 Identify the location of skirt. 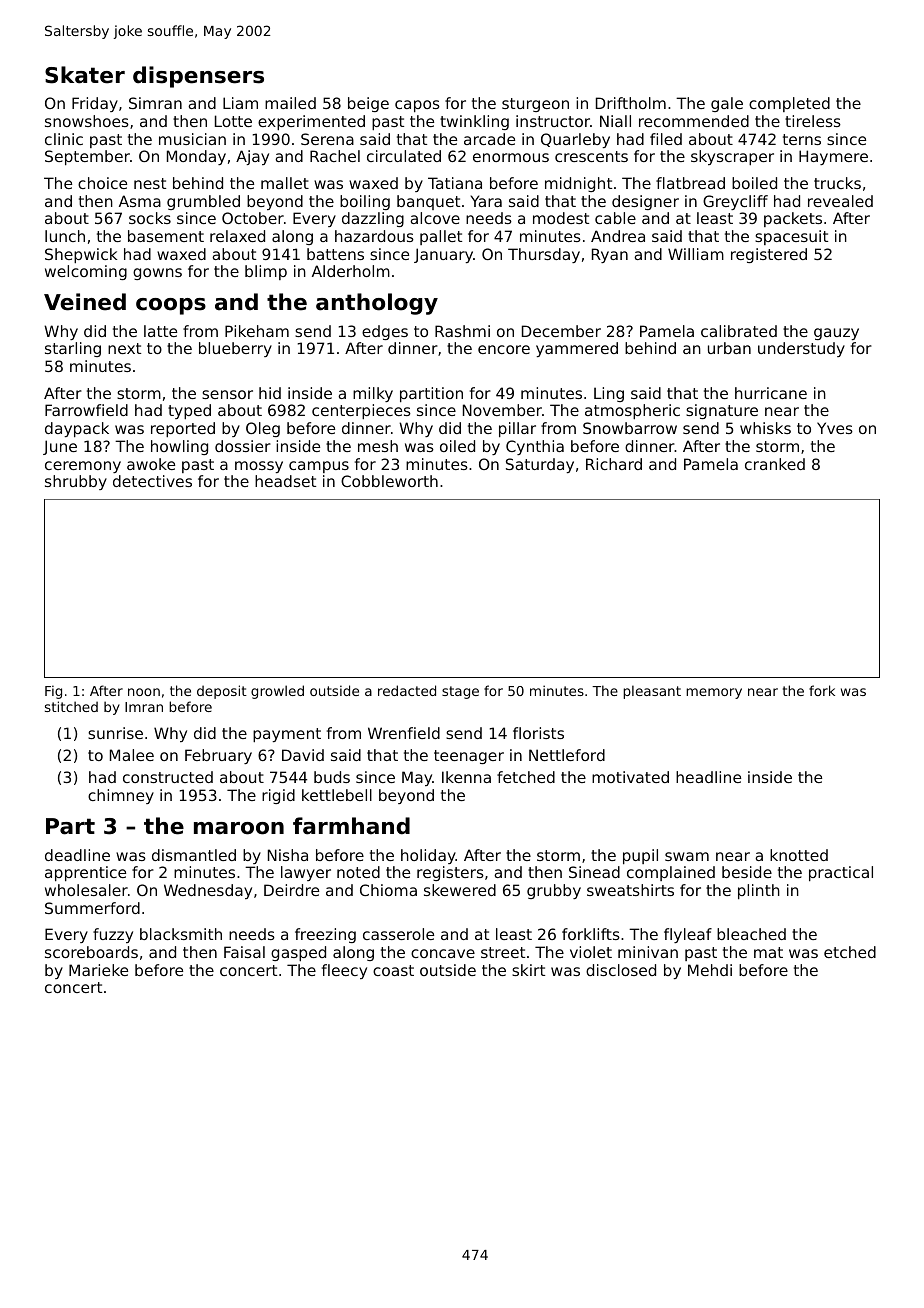
(528, 970).
